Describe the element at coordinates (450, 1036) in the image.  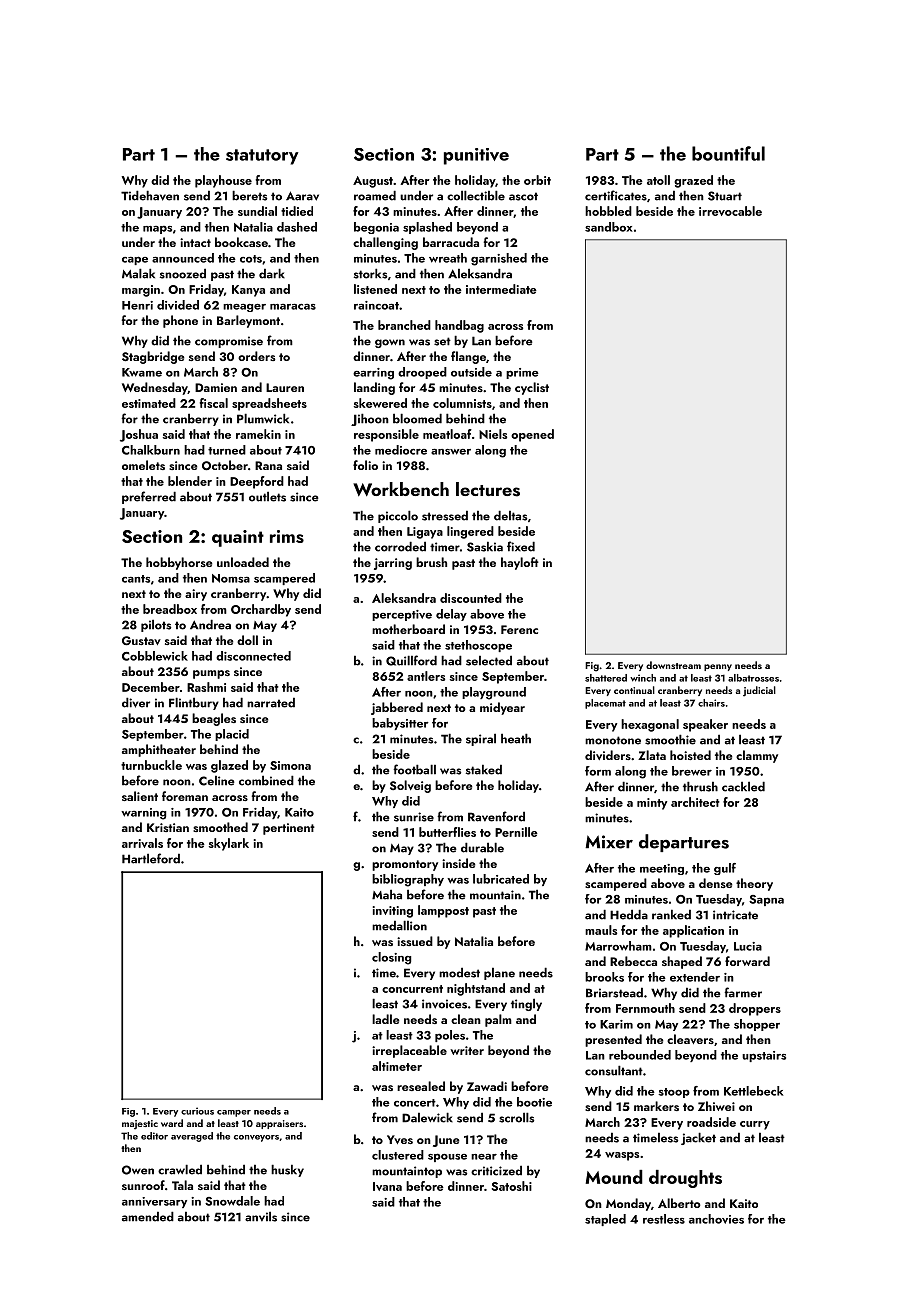
I see `poles` at that location.
